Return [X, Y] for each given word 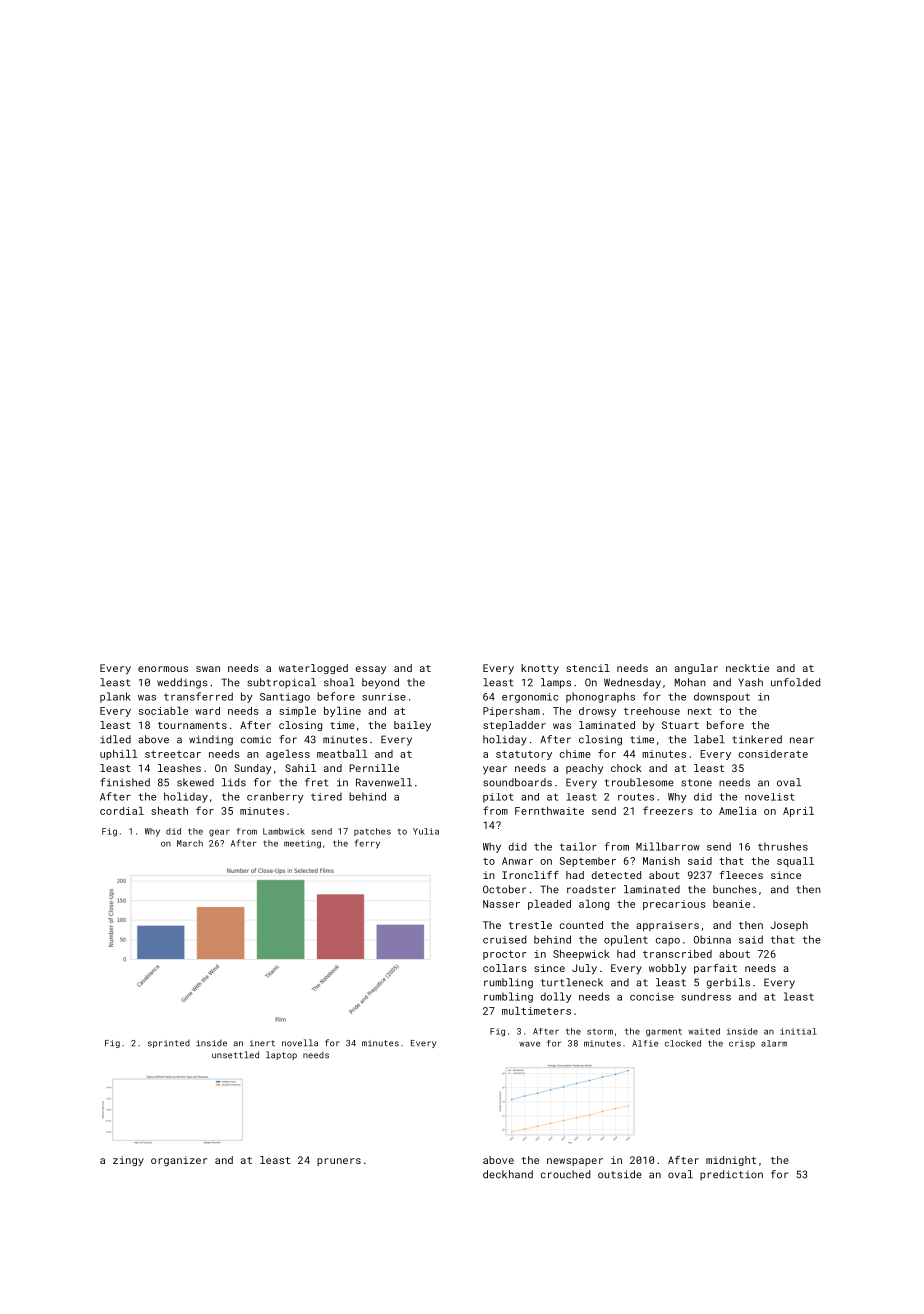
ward [207, 711]
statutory [524, 755]
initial [798, 1031]
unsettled [235, 1055]
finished [125, 782]
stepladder [514, 726]
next [700, 711]
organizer [179, 1161]
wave [529, 1044]
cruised [504, 939]
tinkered [757, 739]
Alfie [645, 1043]
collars [505, 968]
